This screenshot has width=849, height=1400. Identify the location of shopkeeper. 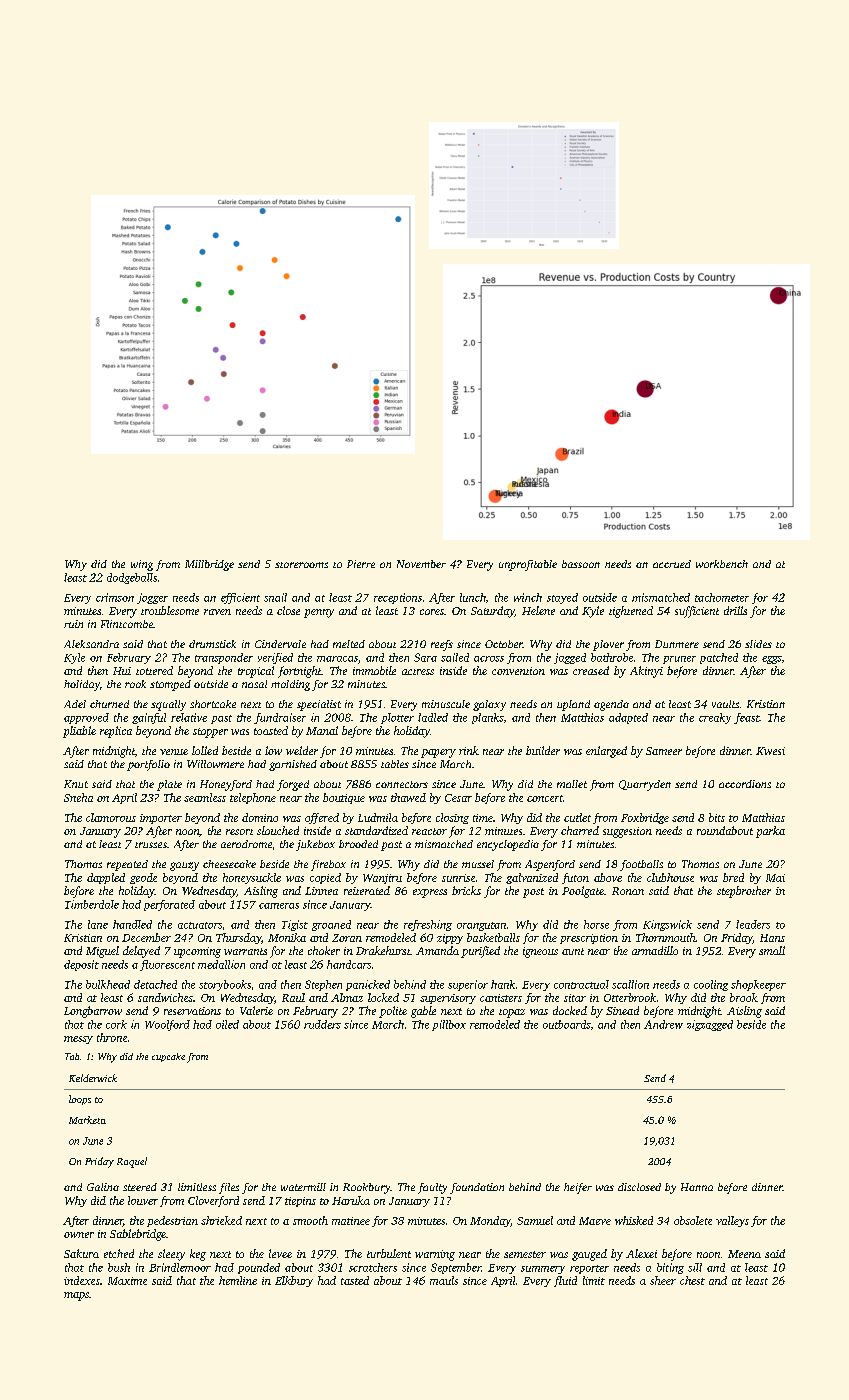
(758, 985).
